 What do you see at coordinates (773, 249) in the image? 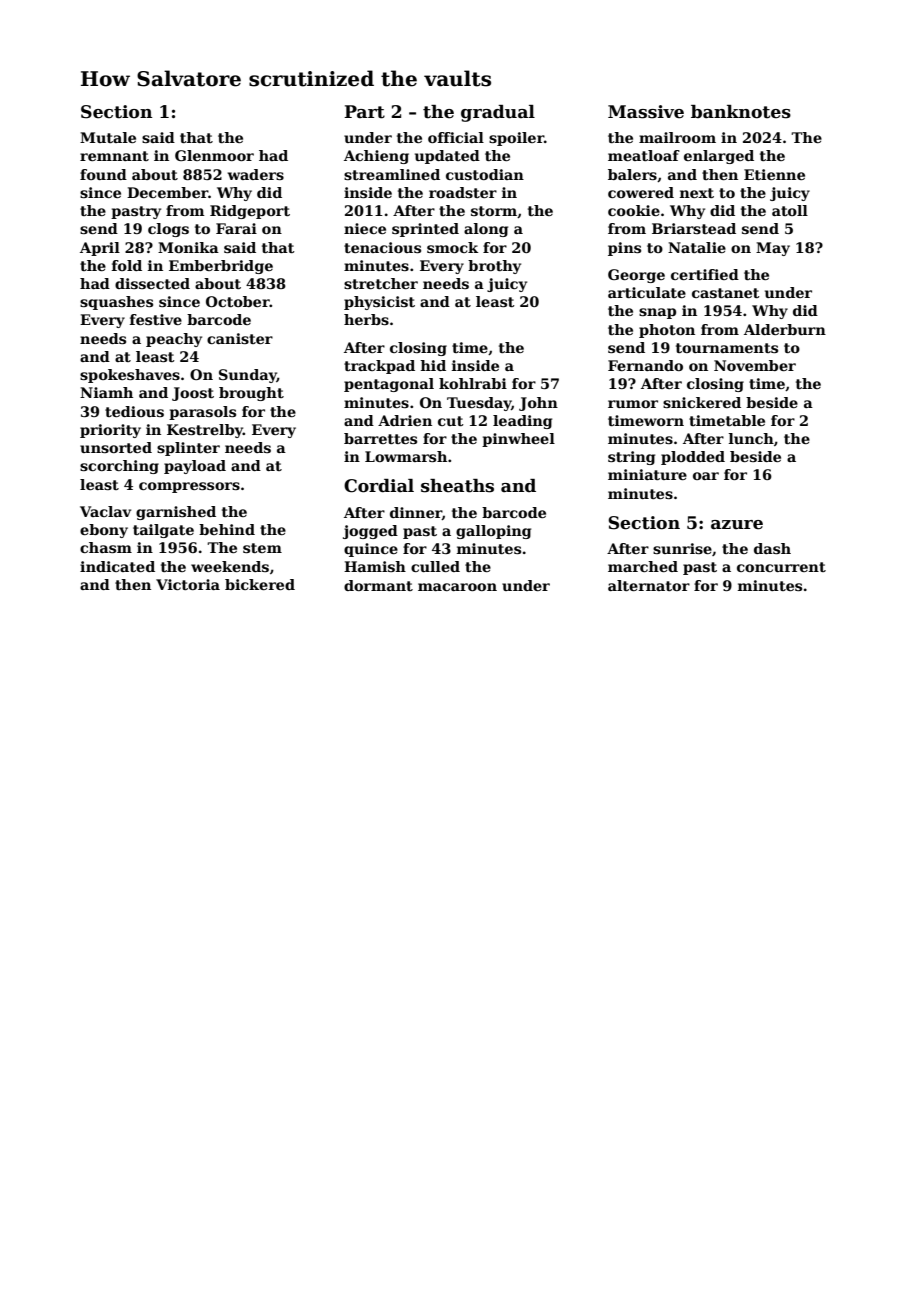
I see `May` at bounding box center [773, 249].
